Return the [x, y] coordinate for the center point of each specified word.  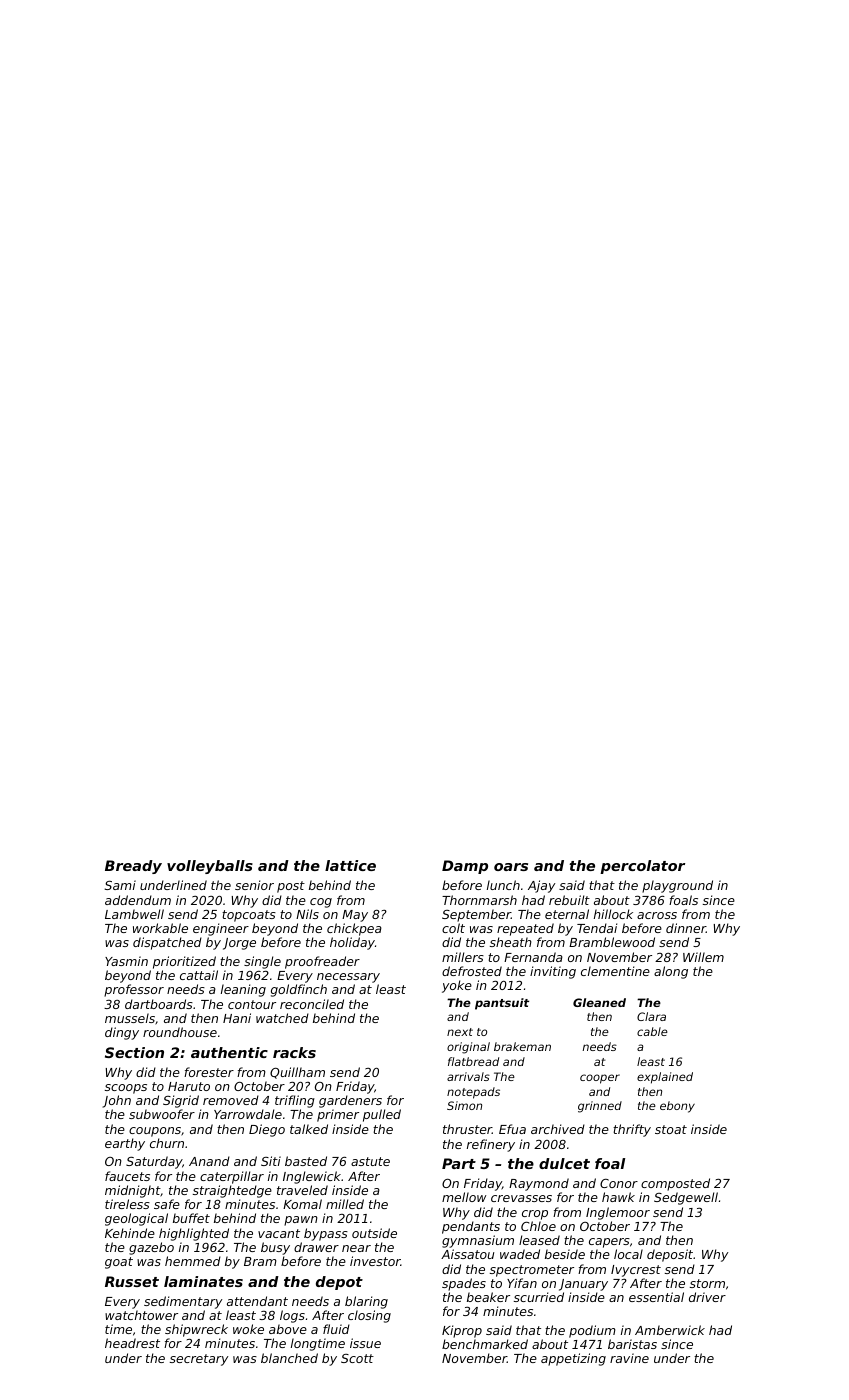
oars [511, 867]
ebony [677, 1107]
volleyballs [210, 867]
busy [275, 1248]
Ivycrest [636, 1271]
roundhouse [180, 1032]
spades [464, 1284]
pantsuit [502, 1004]
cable [652, 1031]
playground [677, 886]
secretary [199, 1360]
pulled [382, 1115]
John [116, 1101]
